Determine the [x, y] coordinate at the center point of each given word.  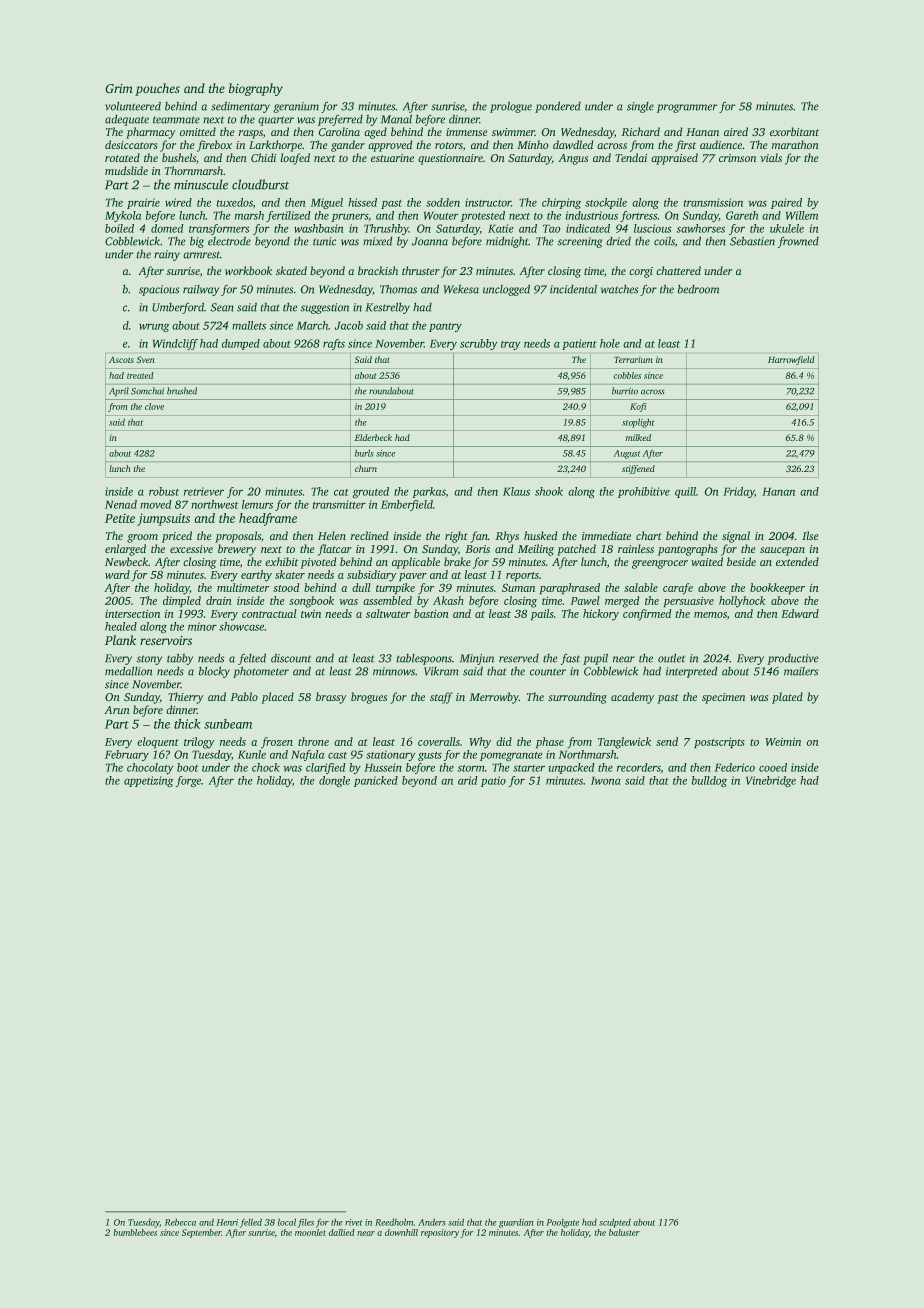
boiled [119, 228]
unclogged [506, 290]
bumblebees [135, 1232]
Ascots [121, 360]
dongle [334, 781]
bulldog [709, 781]
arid [467, 780]
